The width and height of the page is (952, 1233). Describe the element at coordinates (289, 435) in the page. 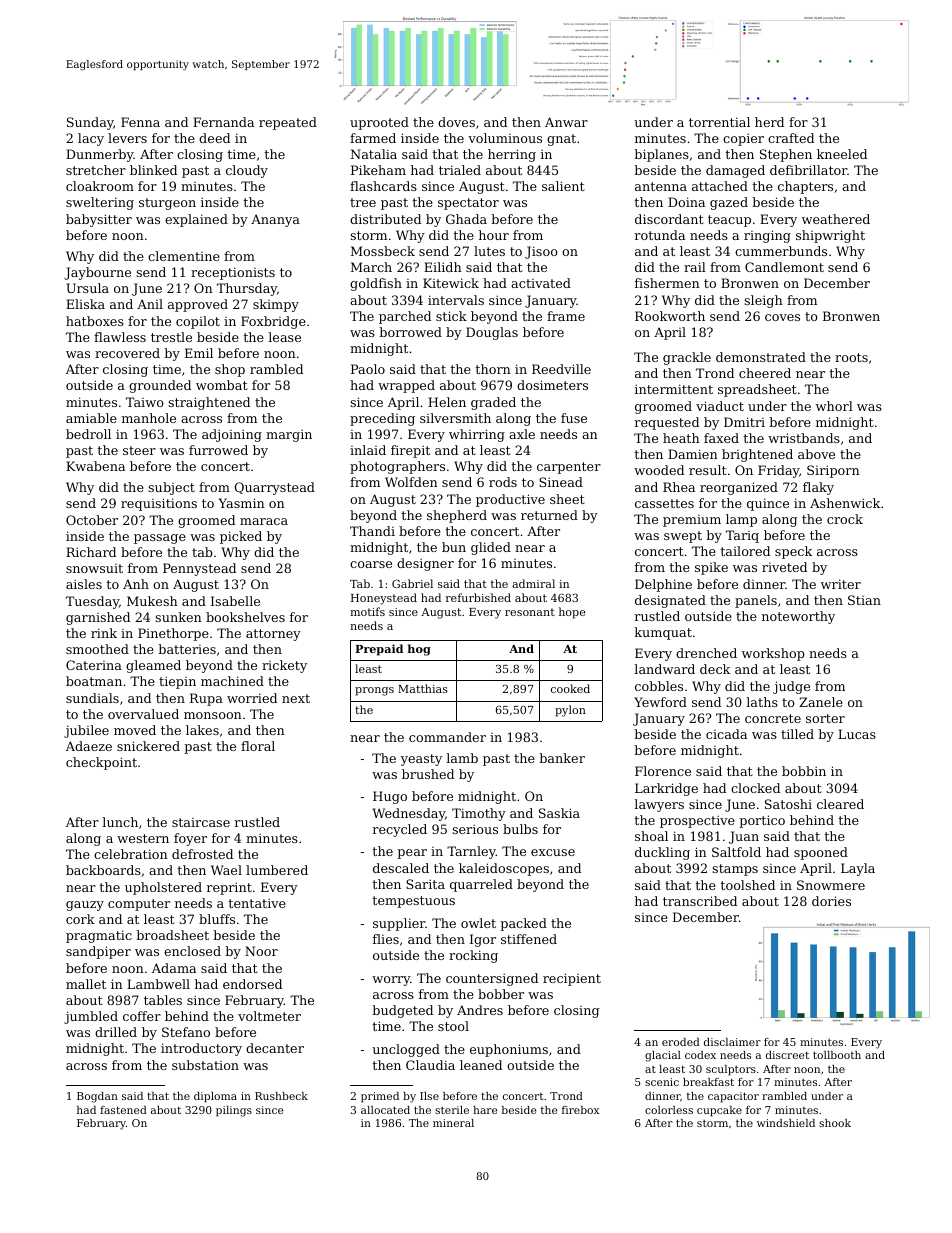

I see `margin` at that location.
